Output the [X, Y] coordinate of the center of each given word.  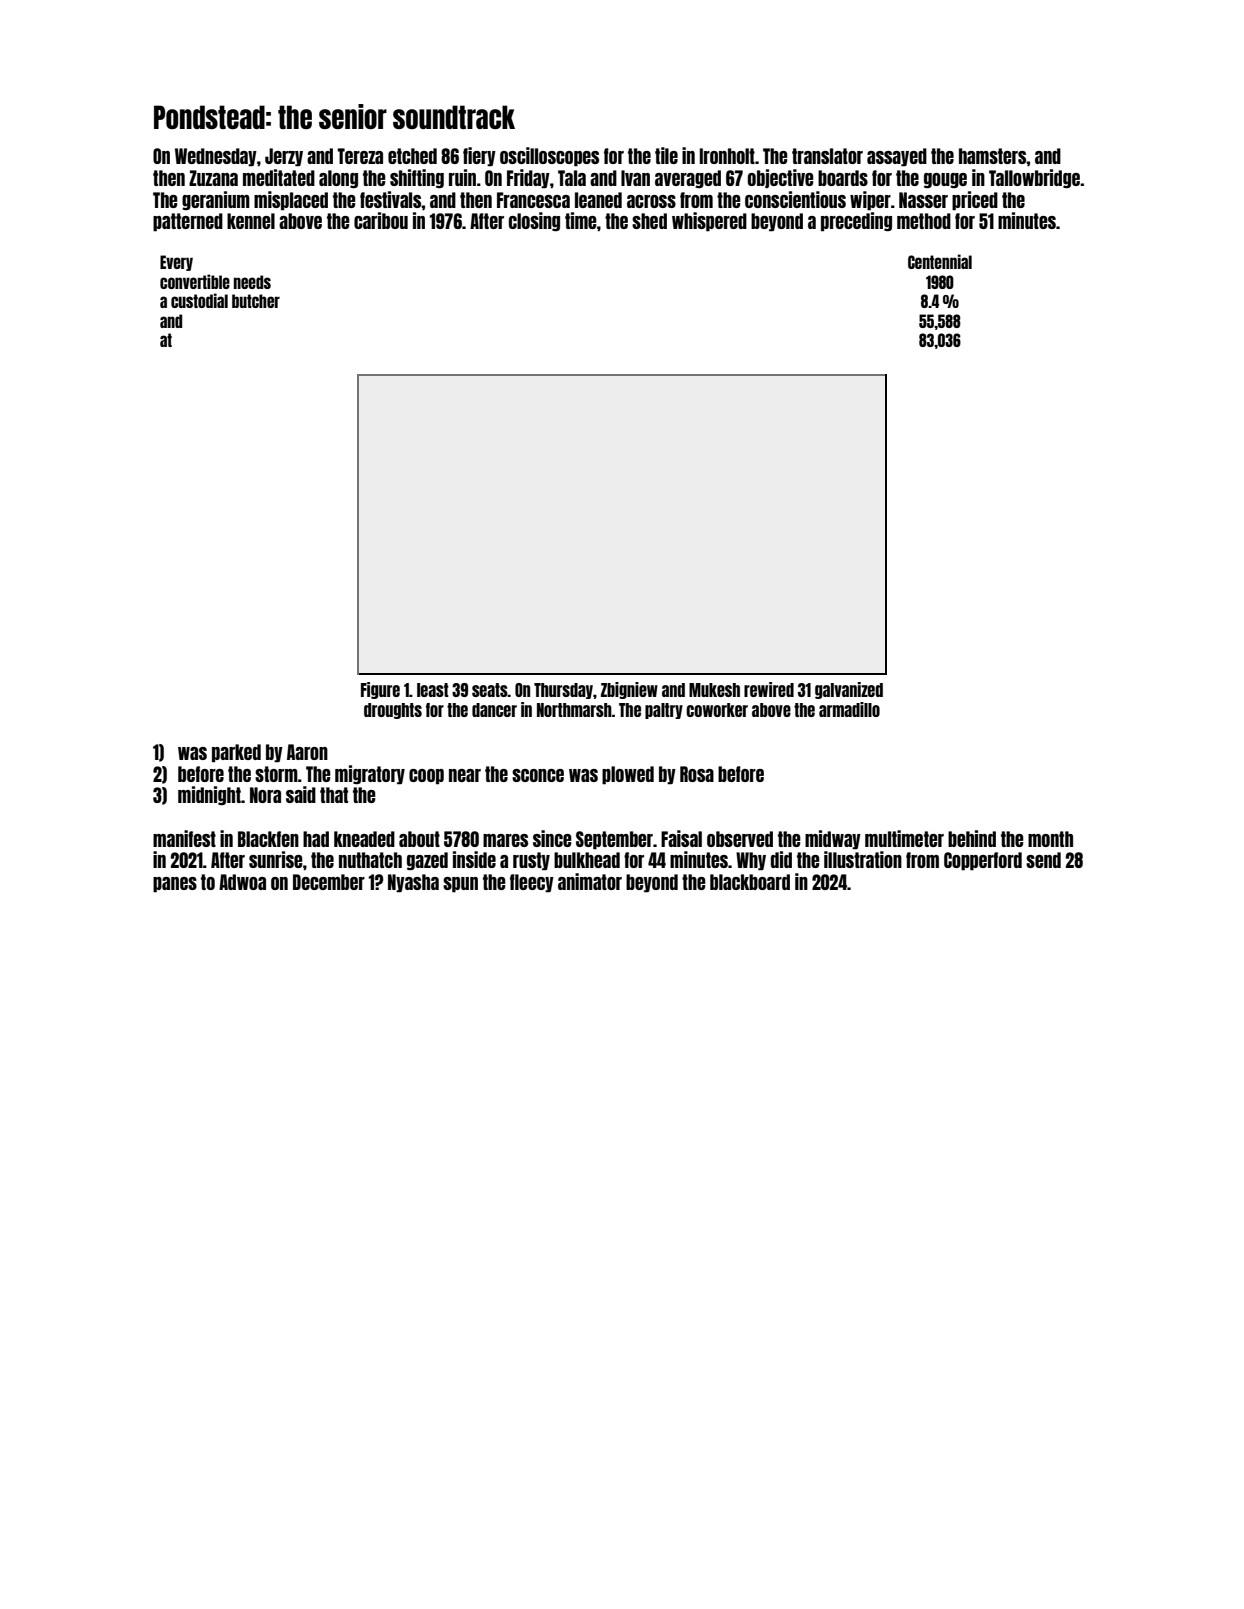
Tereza [360, 156]
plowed [628, 775]
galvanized [849, 690]
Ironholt [727, 156]
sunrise [276, 859]
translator [827, 156]
